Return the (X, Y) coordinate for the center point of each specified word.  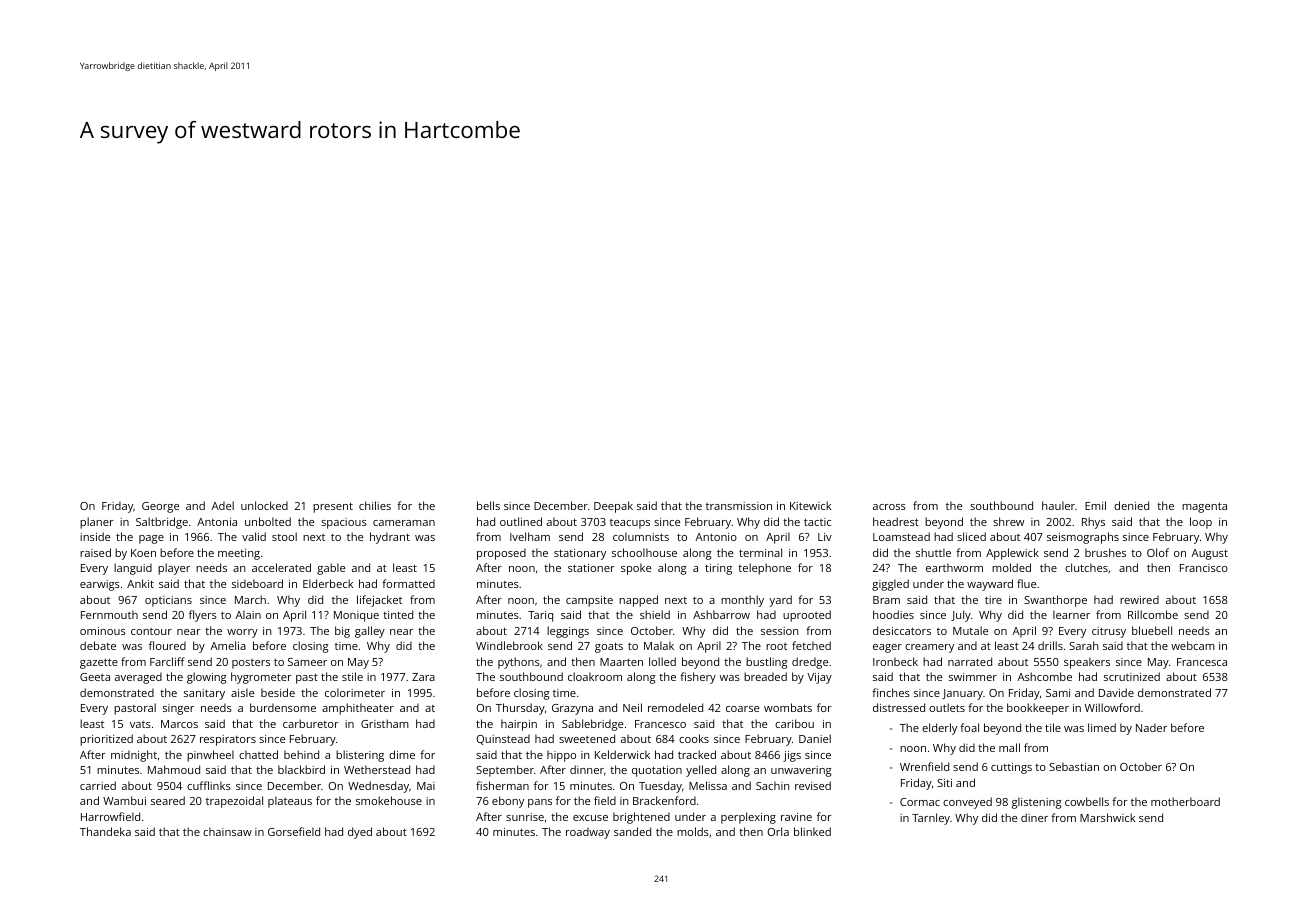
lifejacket (379, 601)
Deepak (613, 507)
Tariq (540, 616)
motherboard (1185, 801)
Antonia (217, 522)
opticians (168, 601)
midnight (134, 756)
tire (993, 600)
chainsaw (227, 831)
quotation (657, 771)
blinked (812, 831)
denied (1131, 505)
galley (370, 632)
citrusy (1109, 632)
